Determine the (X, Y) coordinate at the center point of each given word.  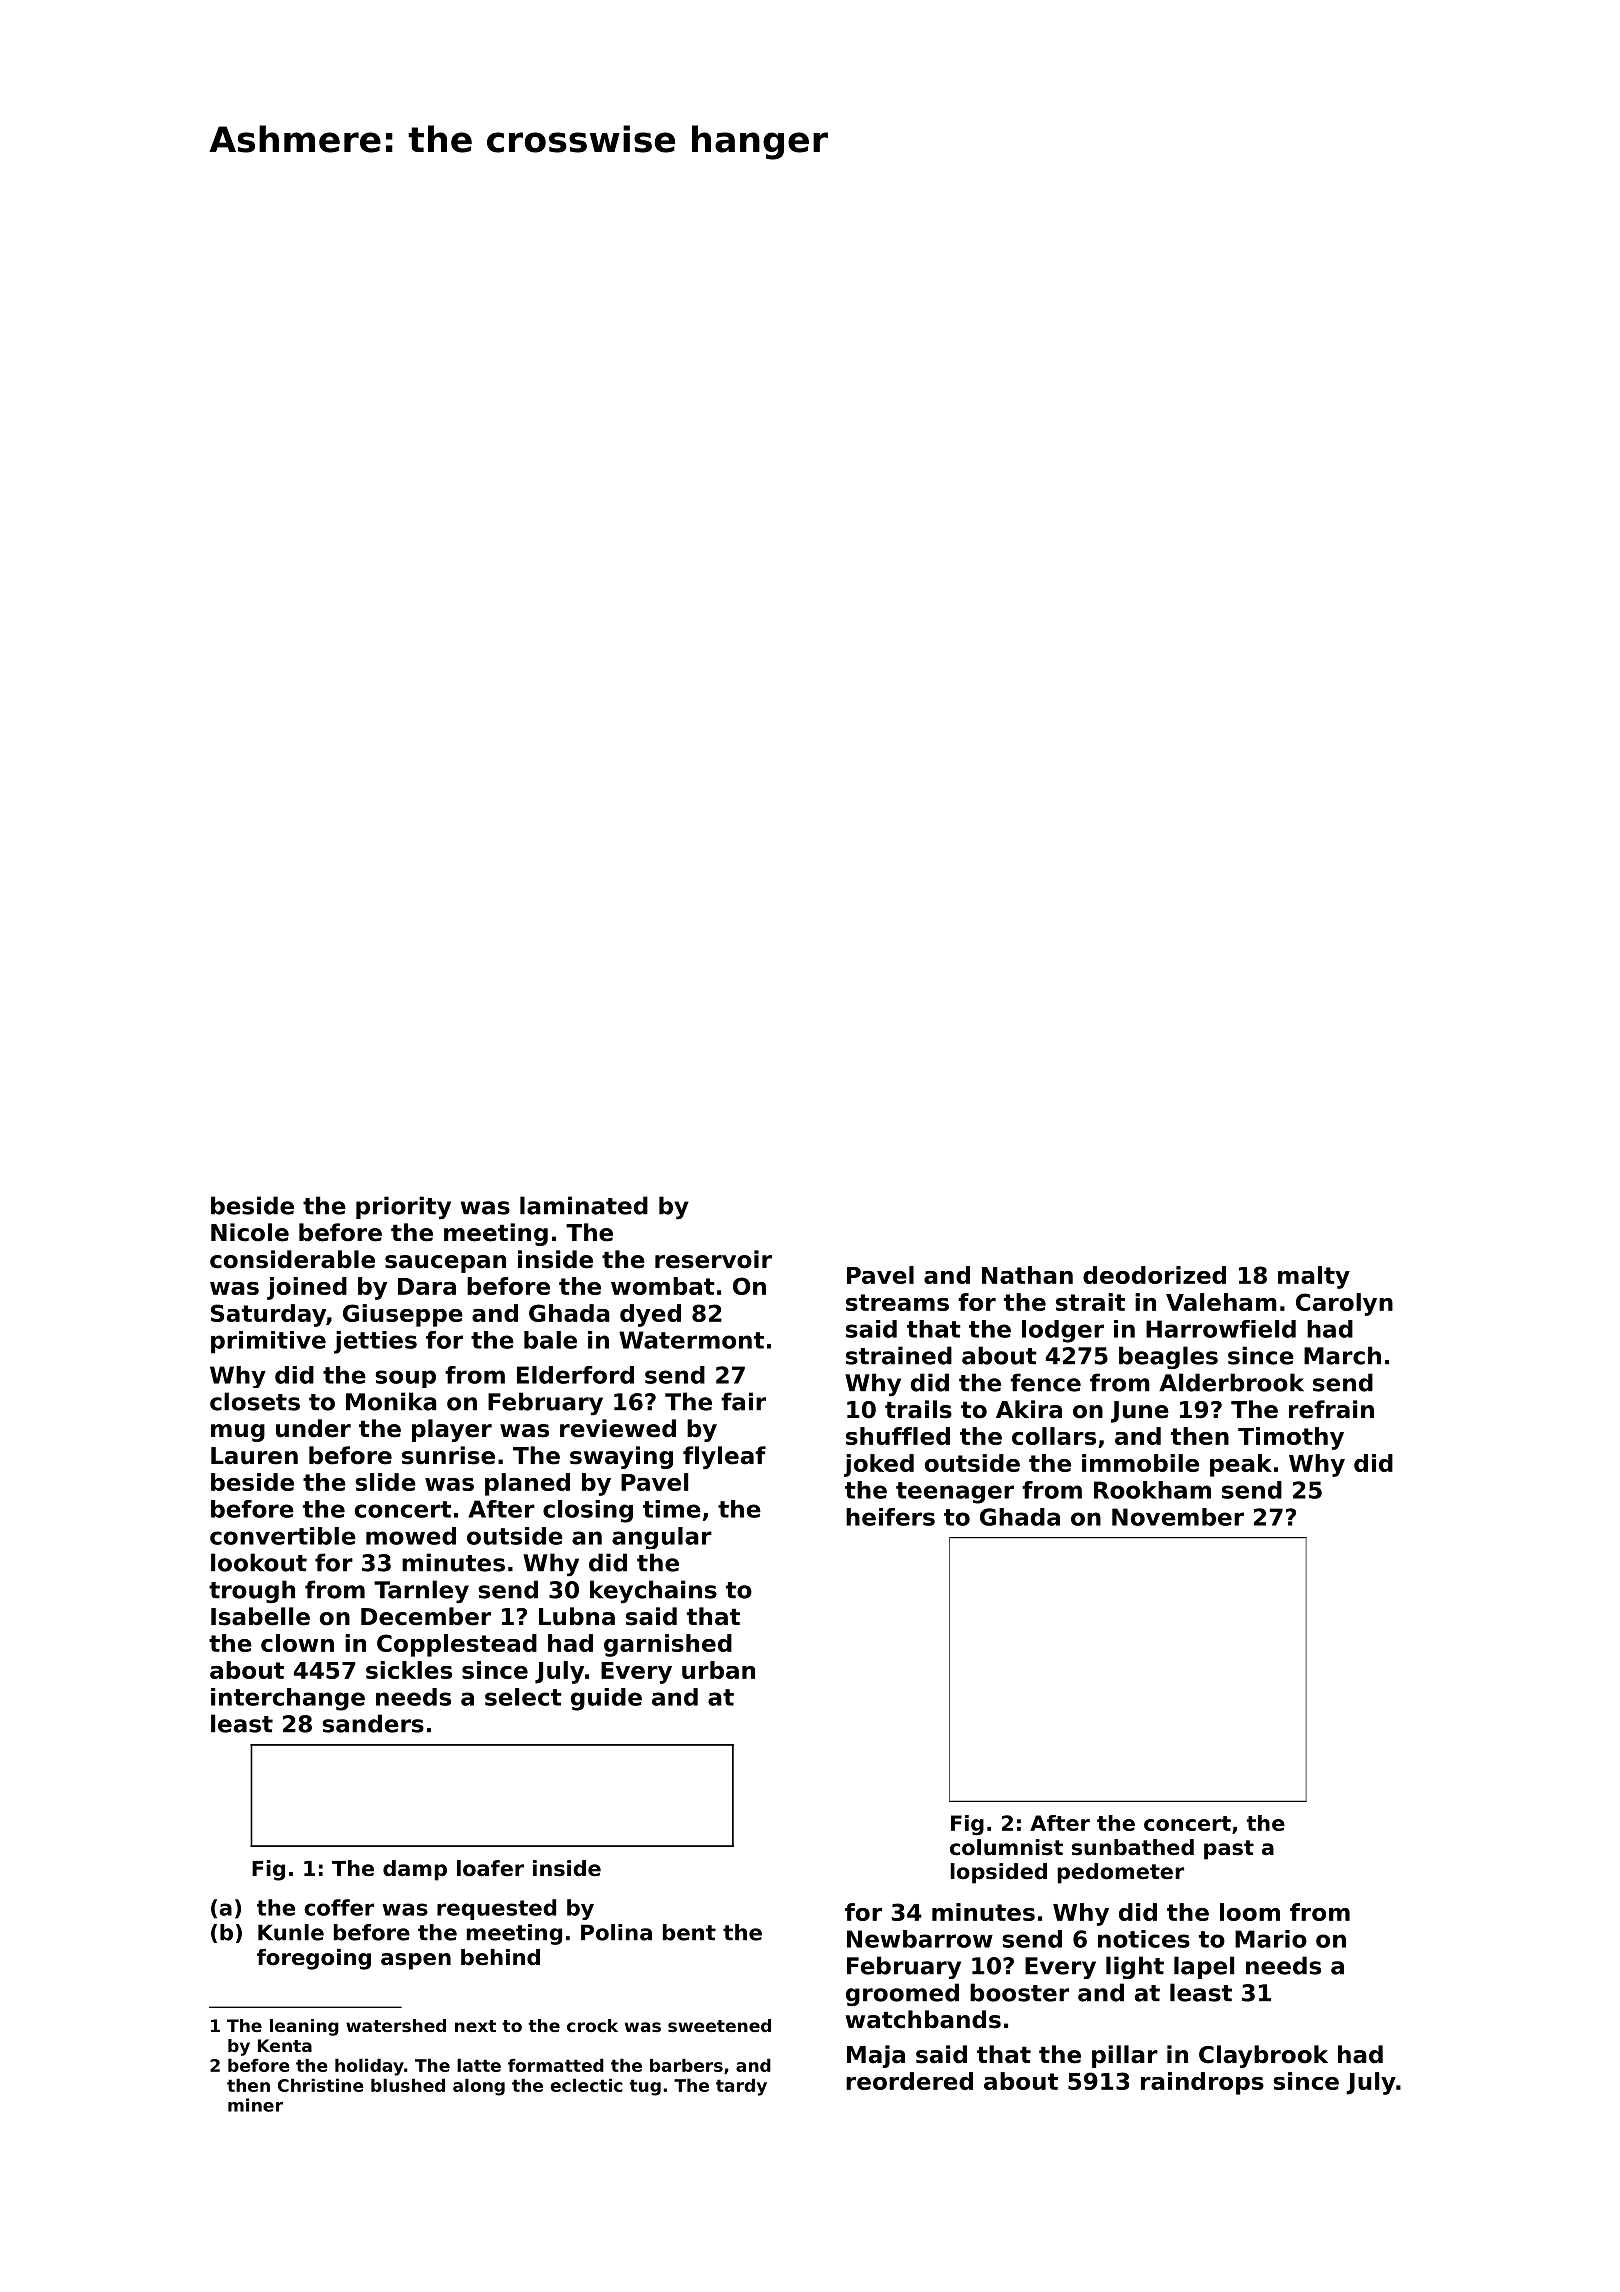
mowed (411, 1536)
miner (255, 2105)
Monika (391, 1401)
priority (403, 1208)
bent (689, 1932)
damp (415, 1870)
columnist (1006, 1847)
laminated (584, 1205)
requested (496, 1909)
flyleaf (724, 1457)
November (1178, 1517)
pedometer (1120, 1873)
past (1229, 1850)
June (1140, 1412)
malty (1314, 1277)
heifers (890, 1517)
